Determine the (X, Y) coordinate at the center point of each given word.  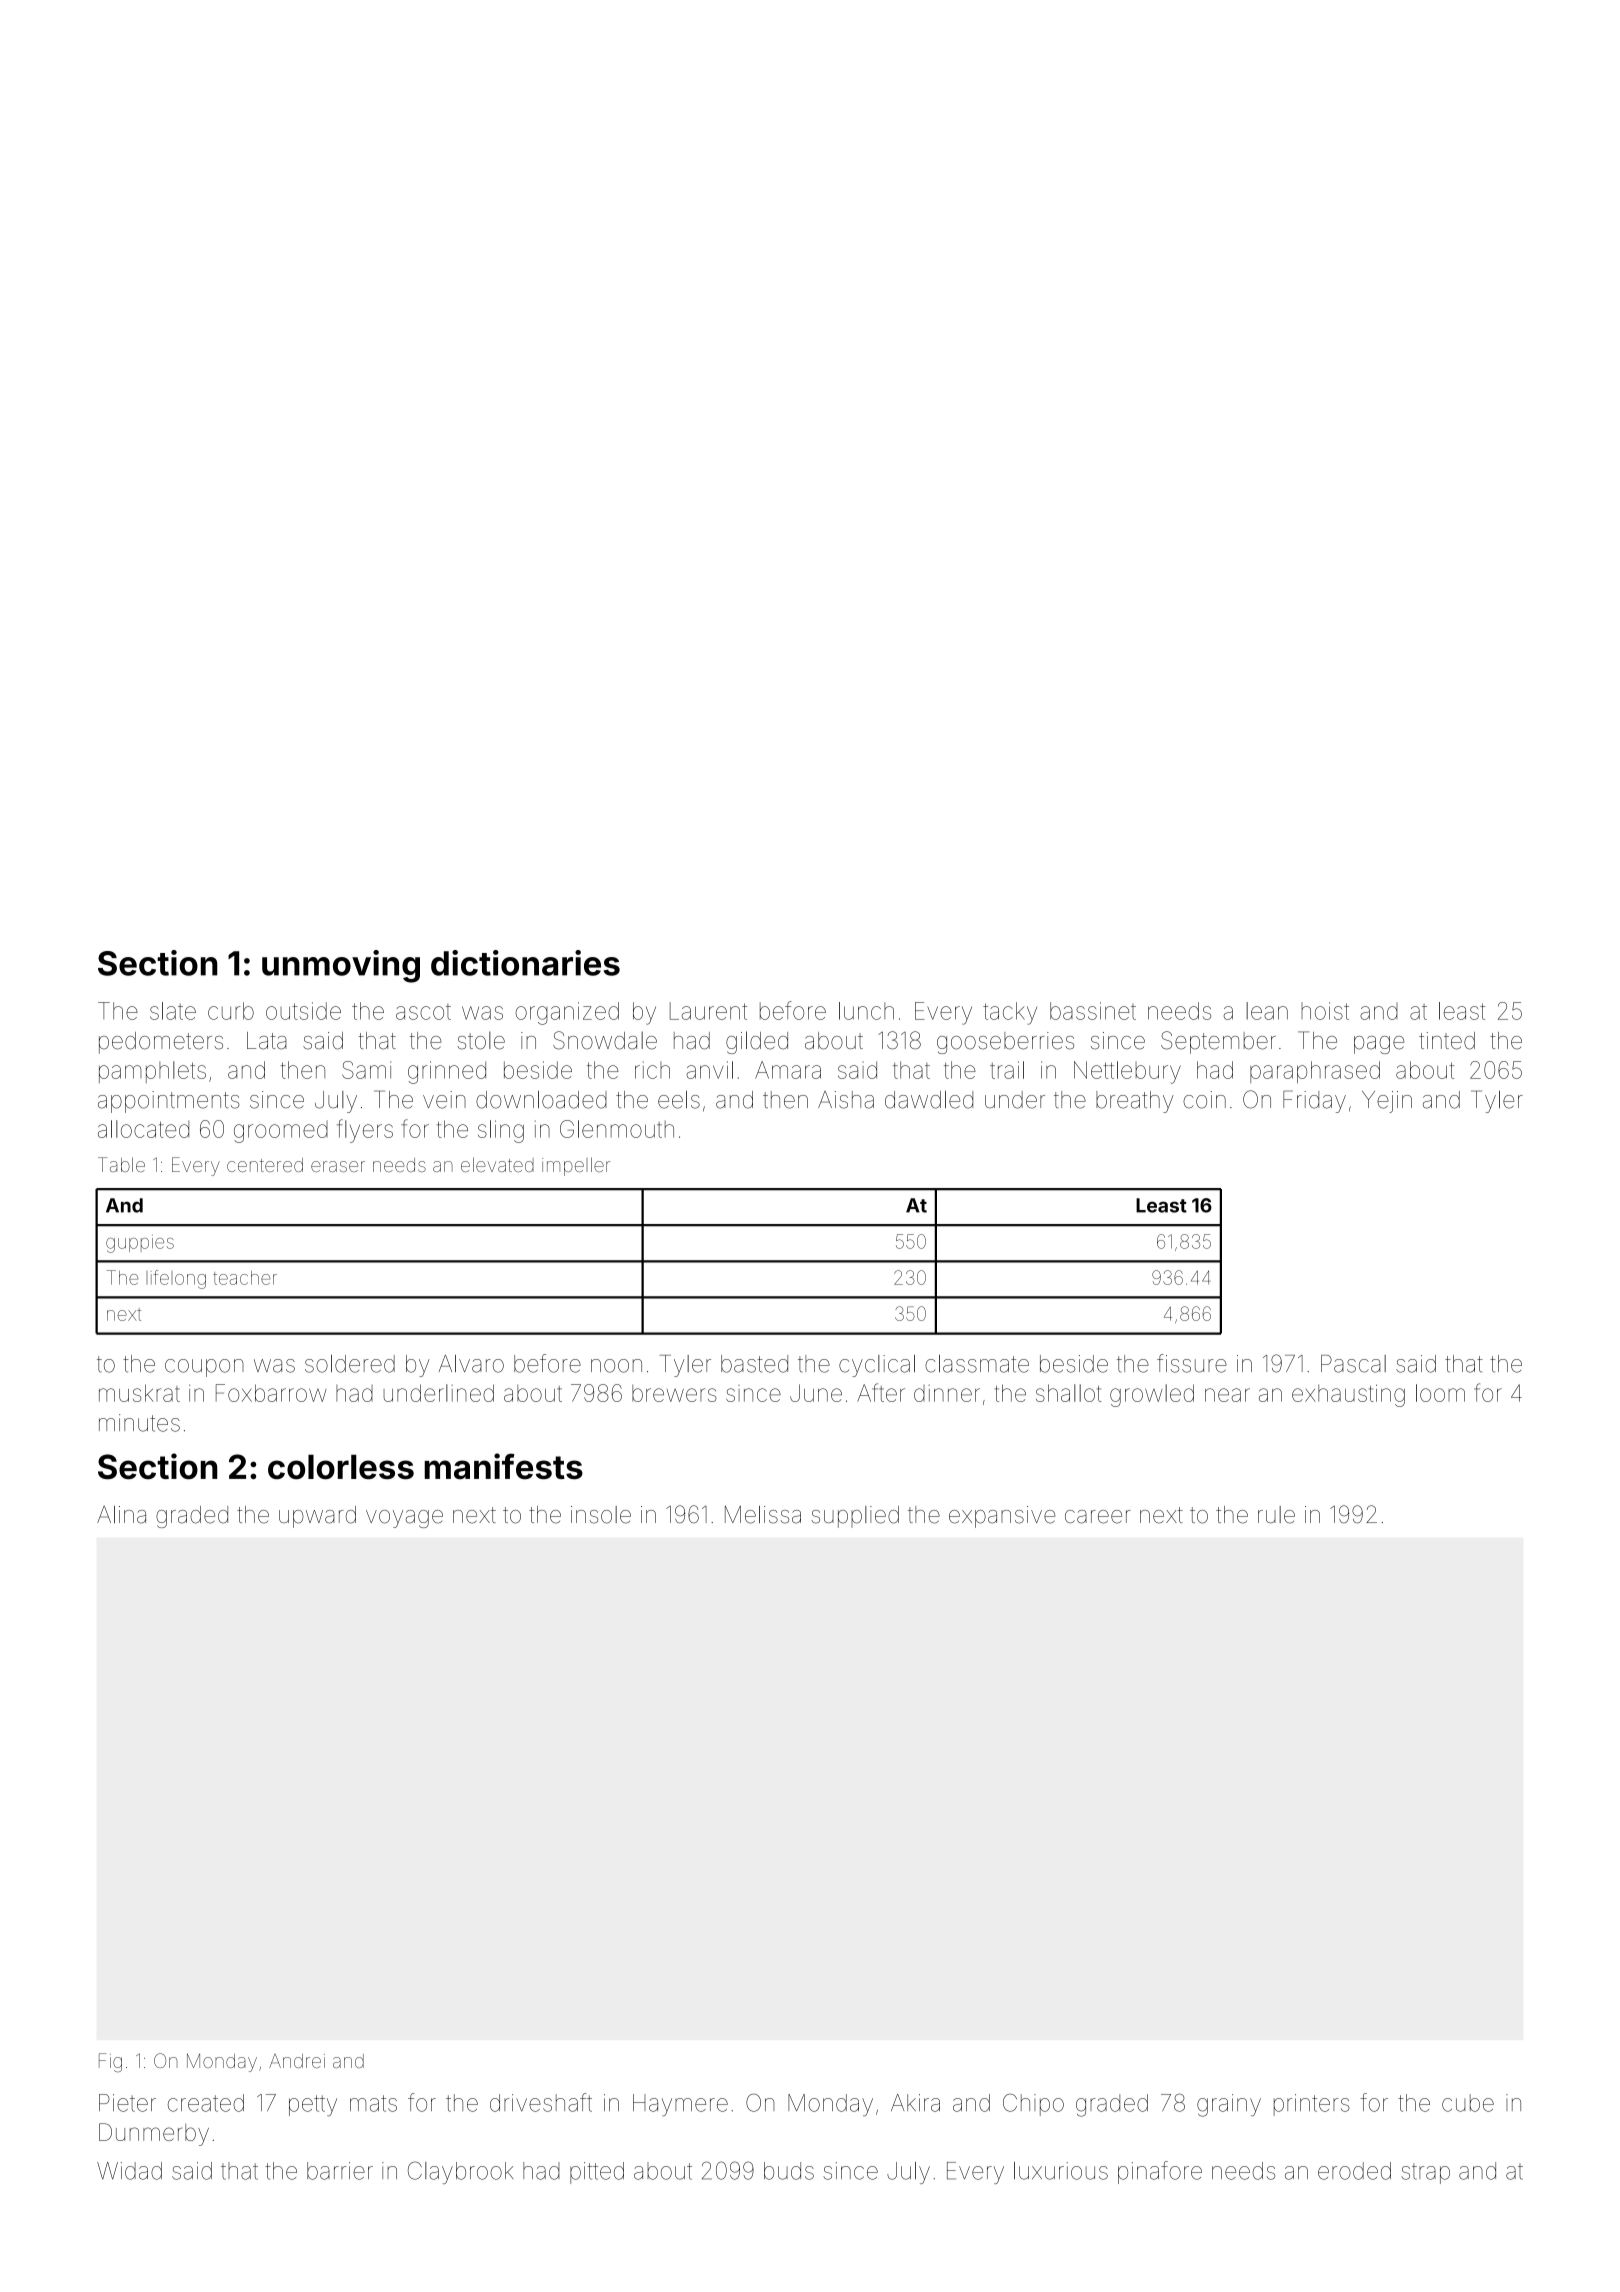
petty (313, 2105)
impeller (576, 1166)
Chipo (1033, 2104)
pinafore (1160, 2172)
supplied (855, 1517)
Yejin (1387, 1102)
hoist (1325, 1011)
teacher (245, 1278)
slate (173, 1011)
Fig (110, 2062)
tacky (1010, 1013)
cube (1468, 2103)
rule (1276, 1515)
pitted (597, 2173)
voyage (404, 1519)
